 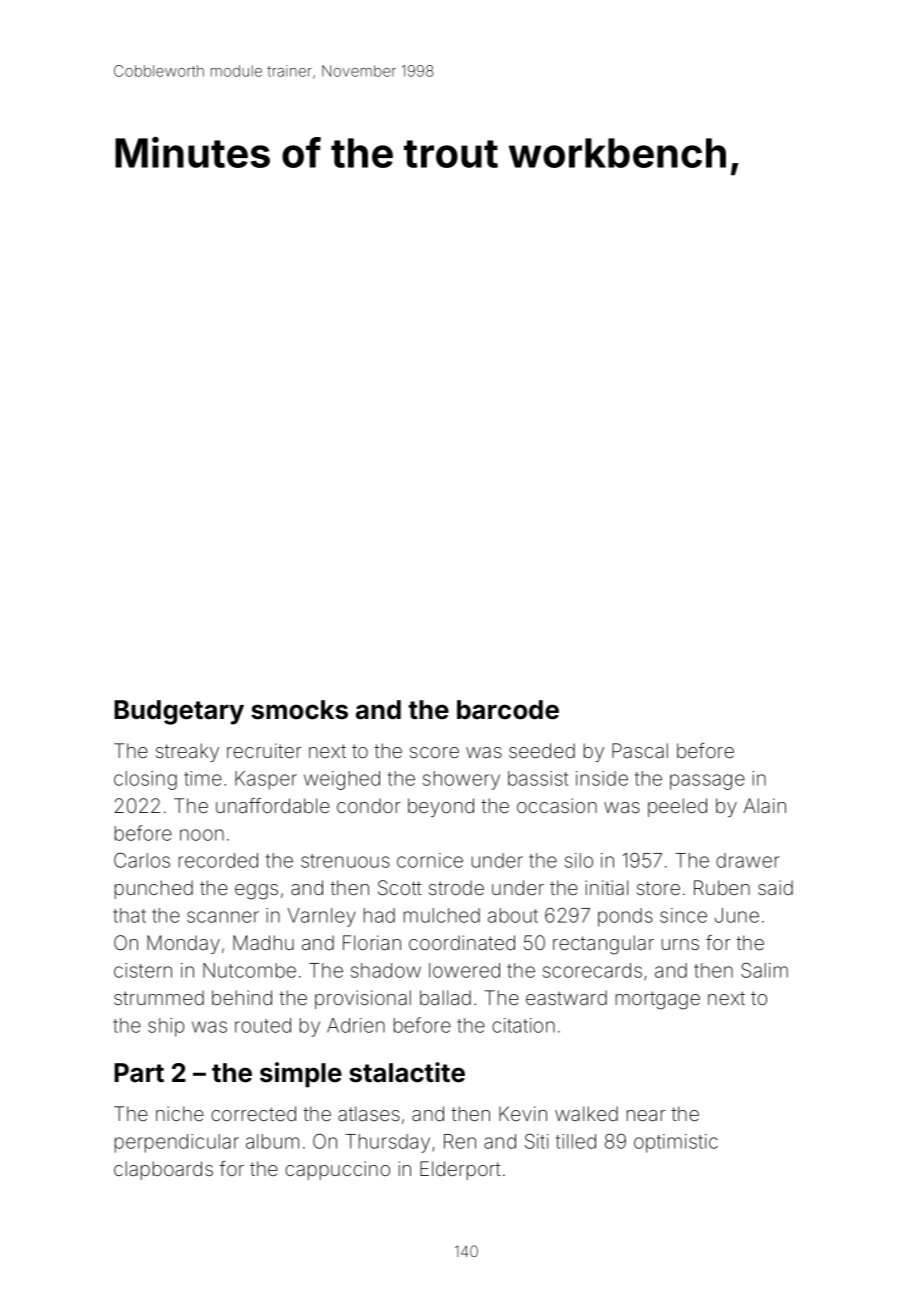 I want to click on Pascal, so click(x=640, y=750).
